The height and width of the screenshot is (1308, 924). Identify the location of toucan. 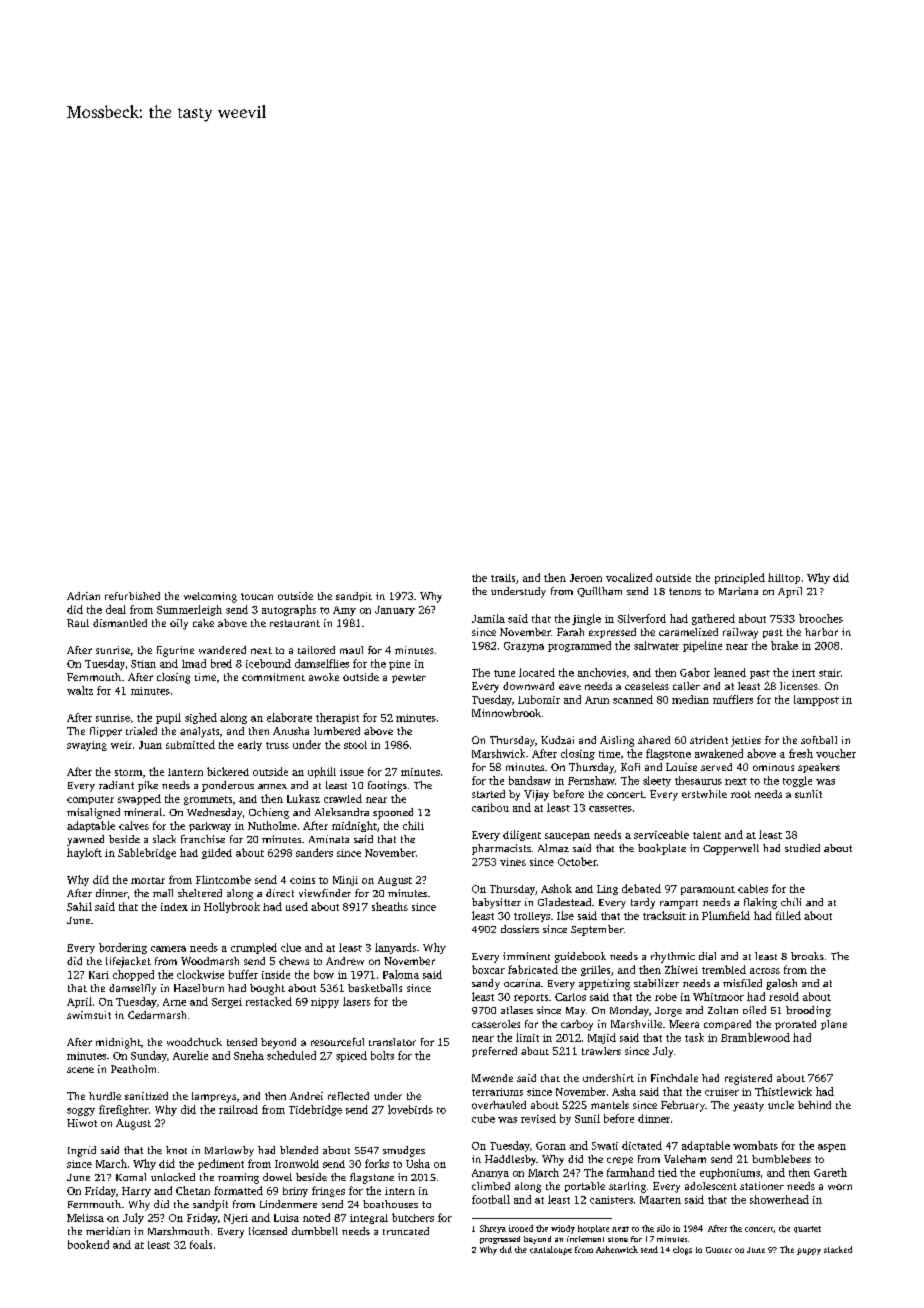
(257, 596).
